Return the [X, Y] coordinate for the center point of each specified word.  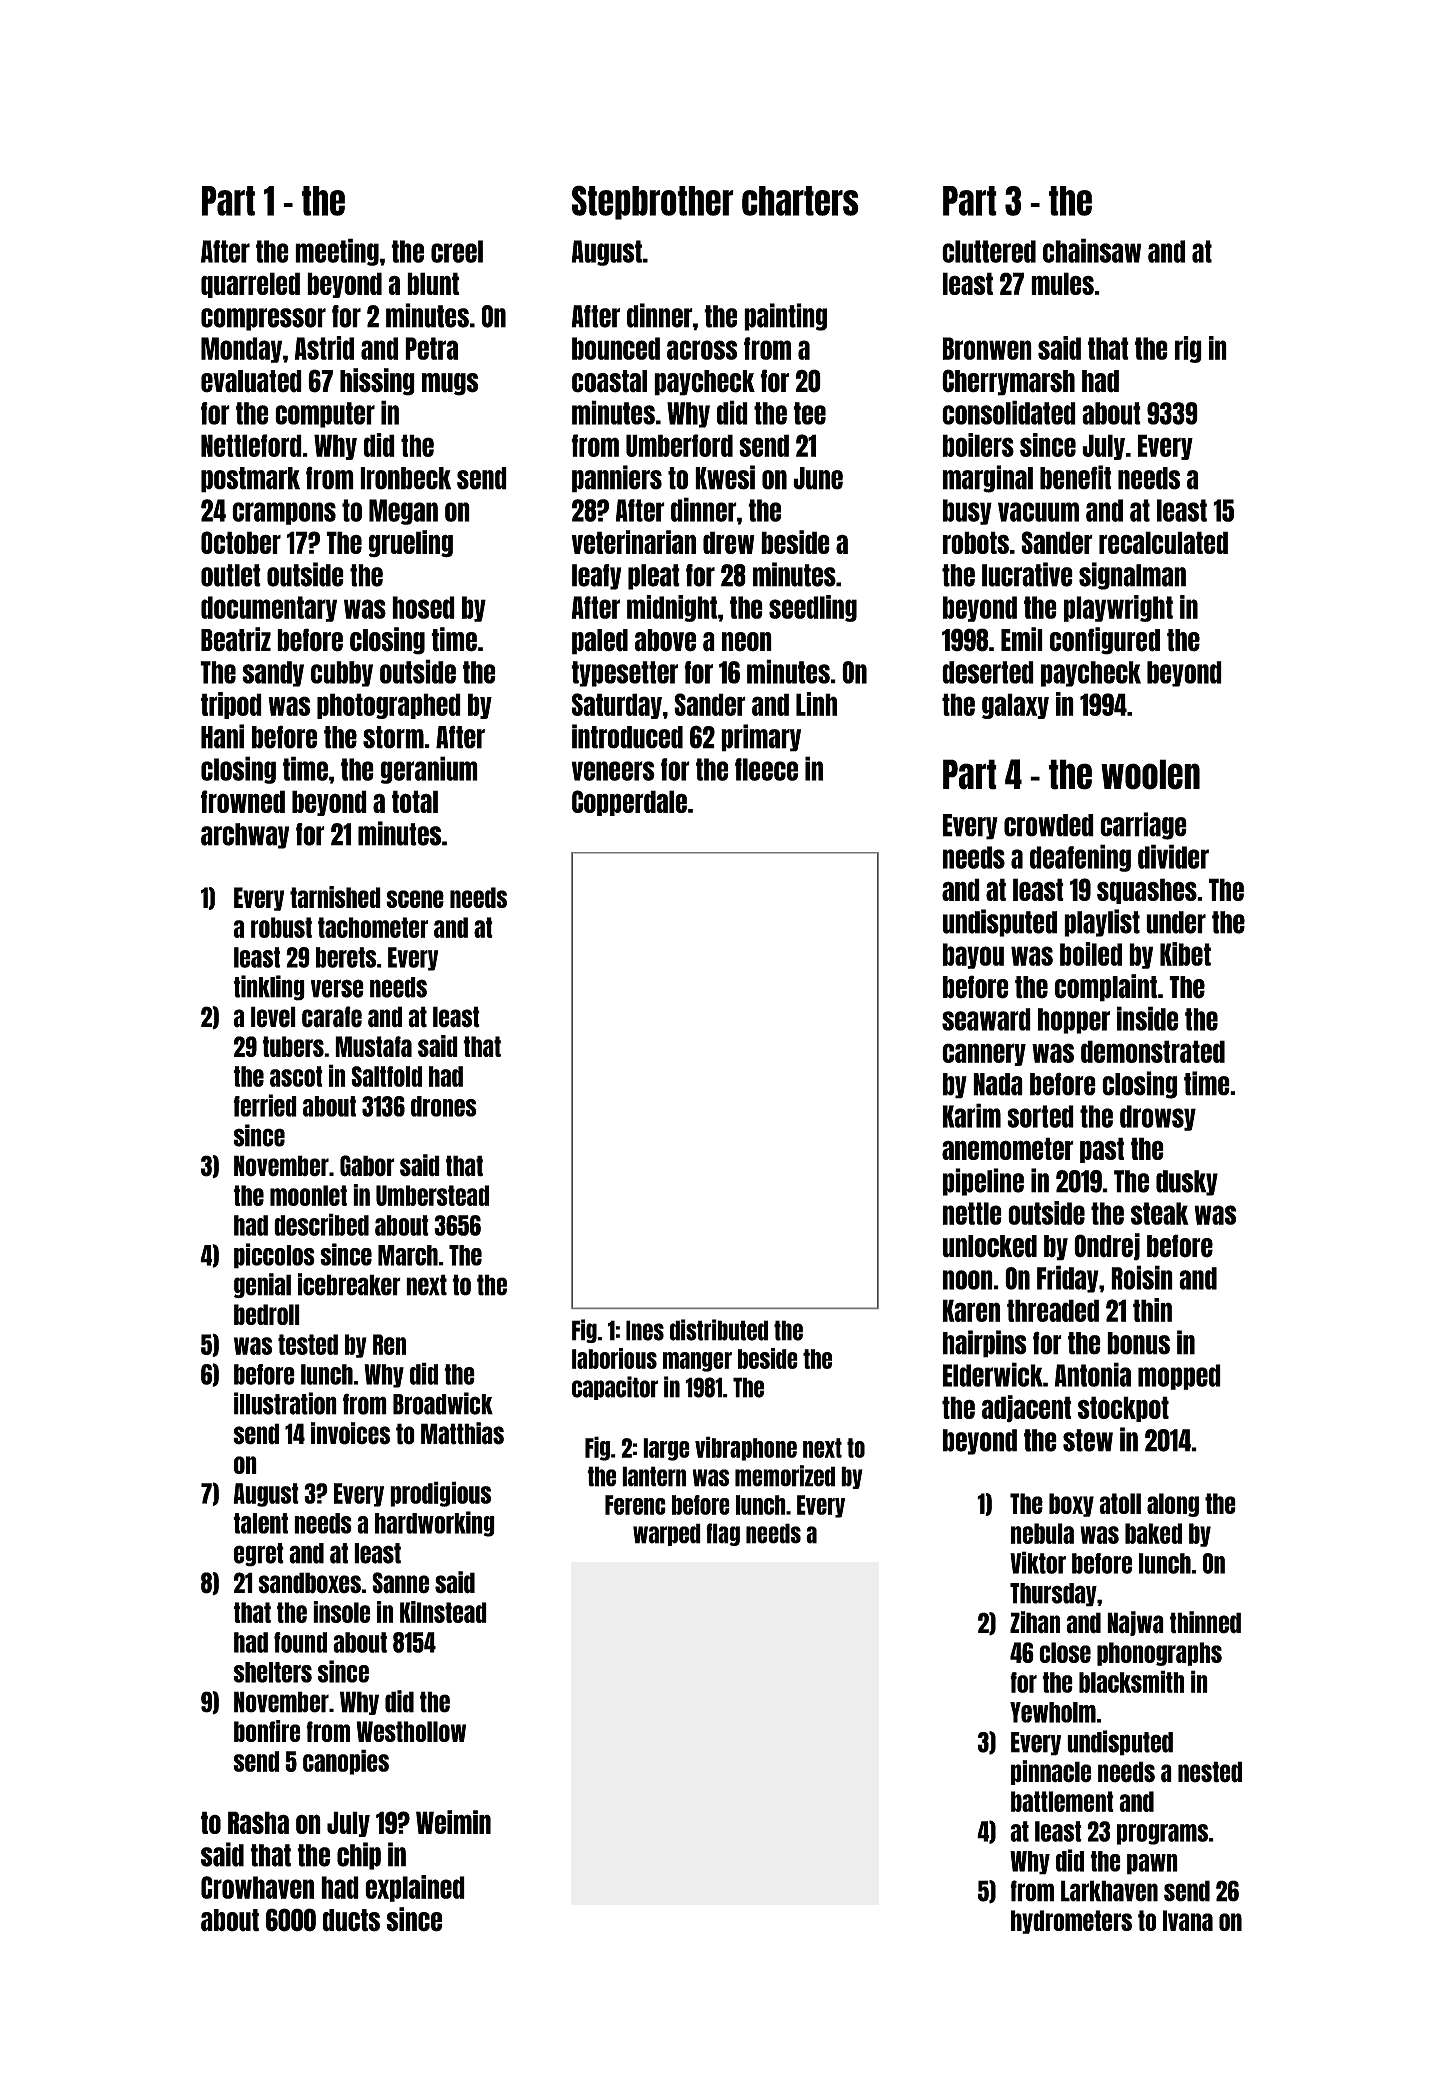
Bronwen [987, 348]
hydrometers [1071, 1922]
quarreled [250, 285]
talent [260, 1523]
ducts [351, 1920]
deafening [1080, 858]
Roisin [1142, 1277]
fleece [766, 769]
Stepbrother [653, 202]
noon [968, 1280]
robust [281, 927]
